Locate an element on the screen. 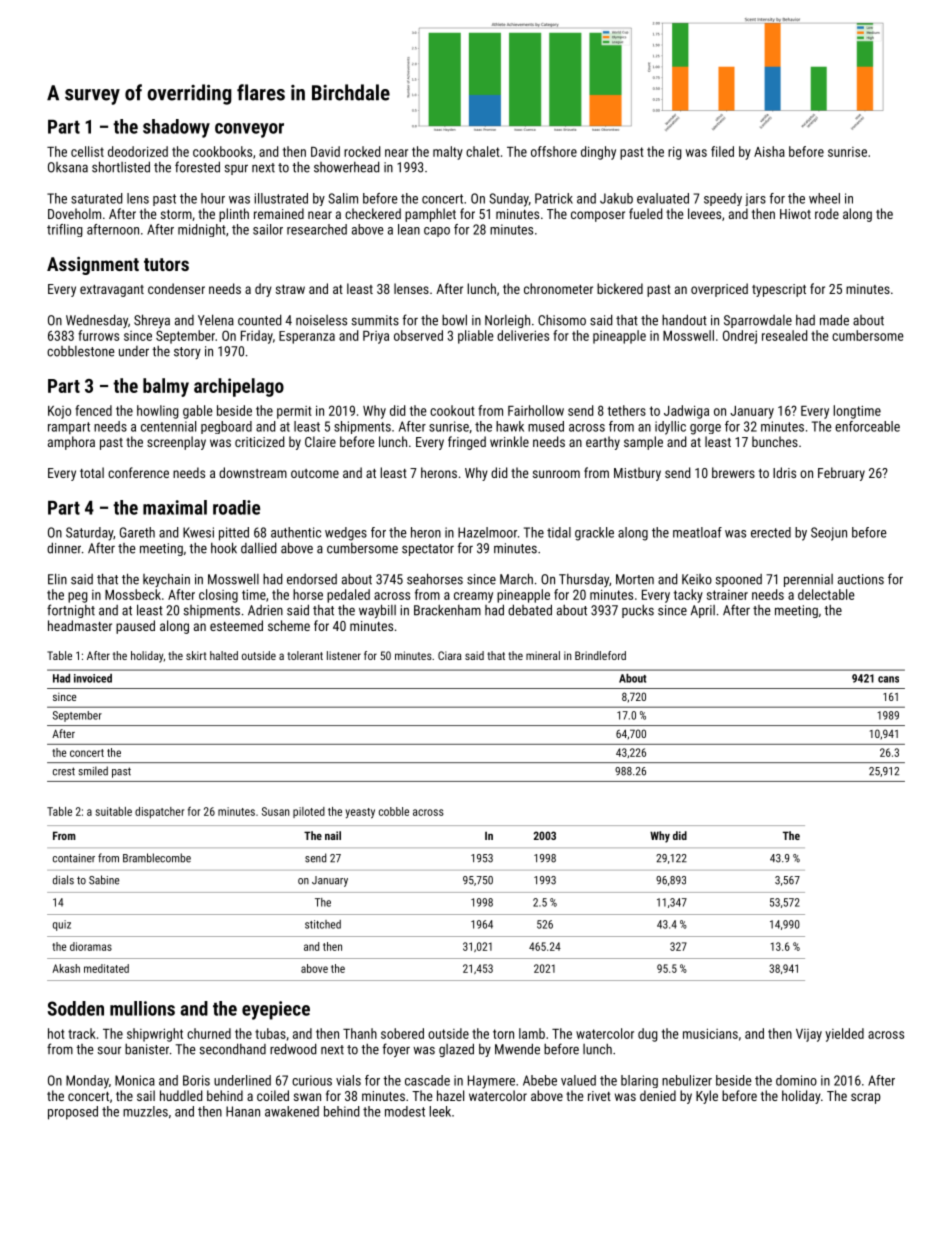  shadowy is located at coordinates (176, 128).
